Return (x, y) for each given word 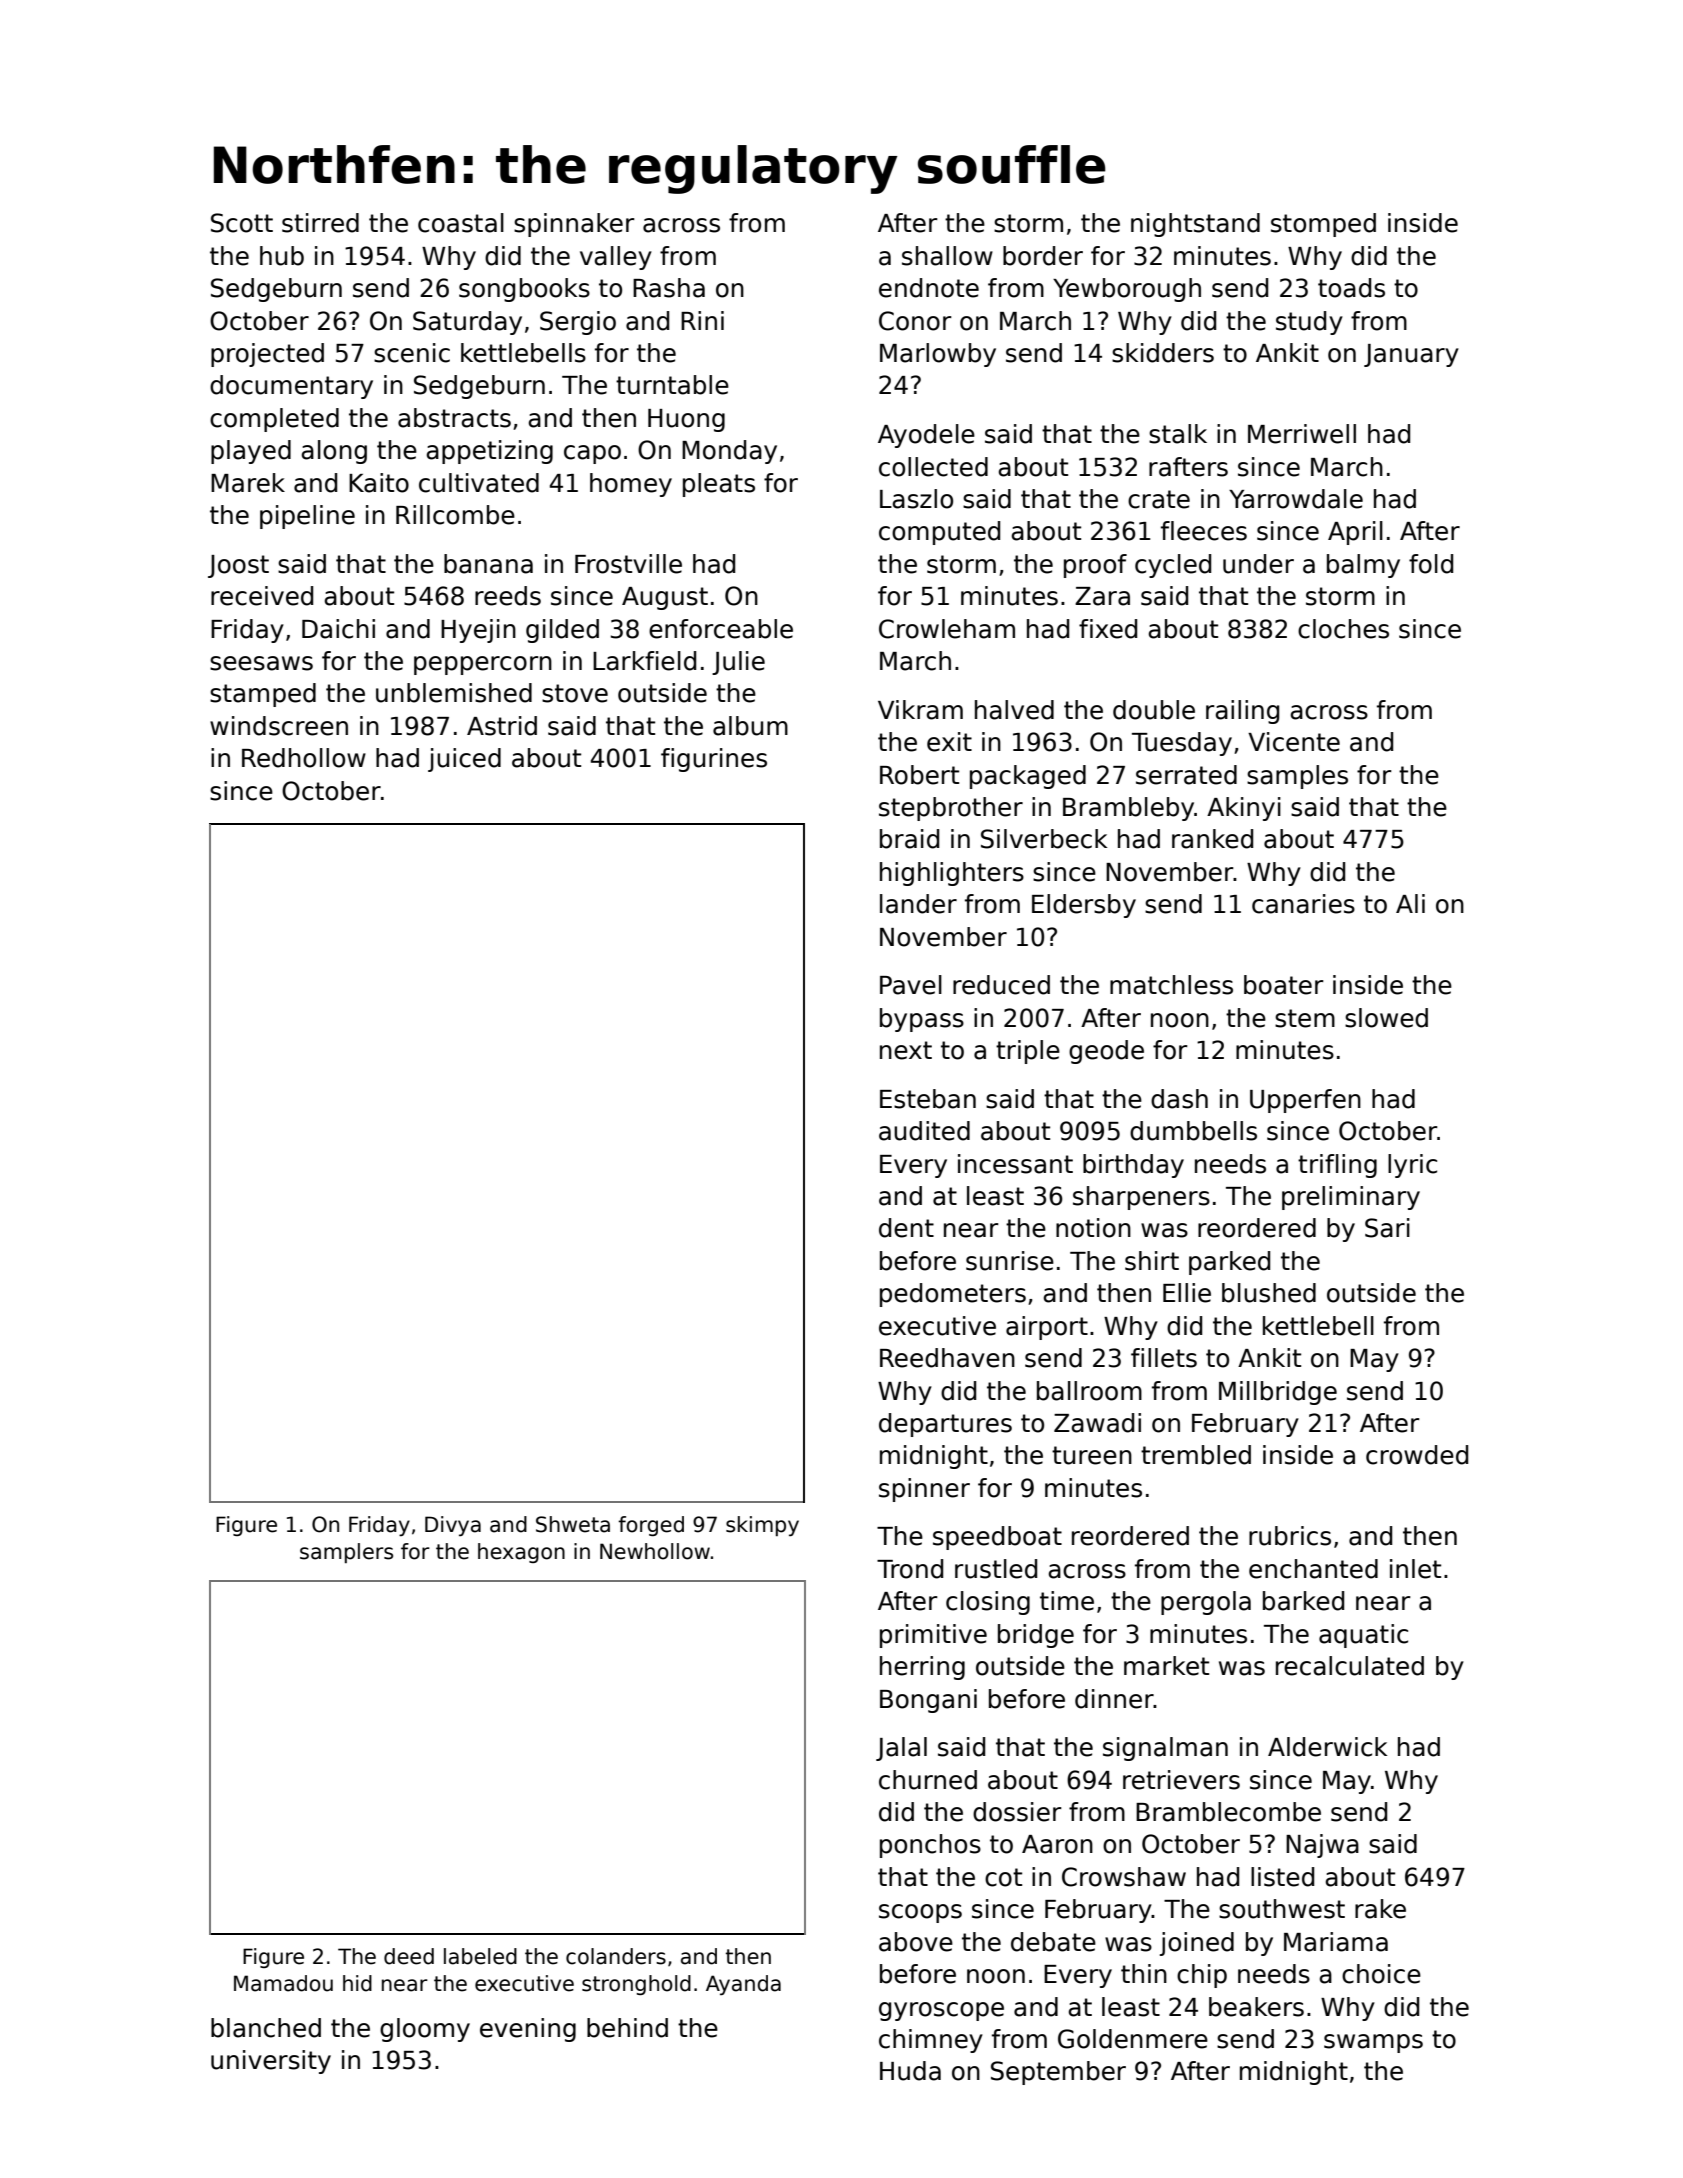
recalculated (1350, 1666)
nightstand (1195, 225)
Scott (242, 223)
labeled (480, 1956)
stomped (1323, 225)
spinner (924, 1490)
